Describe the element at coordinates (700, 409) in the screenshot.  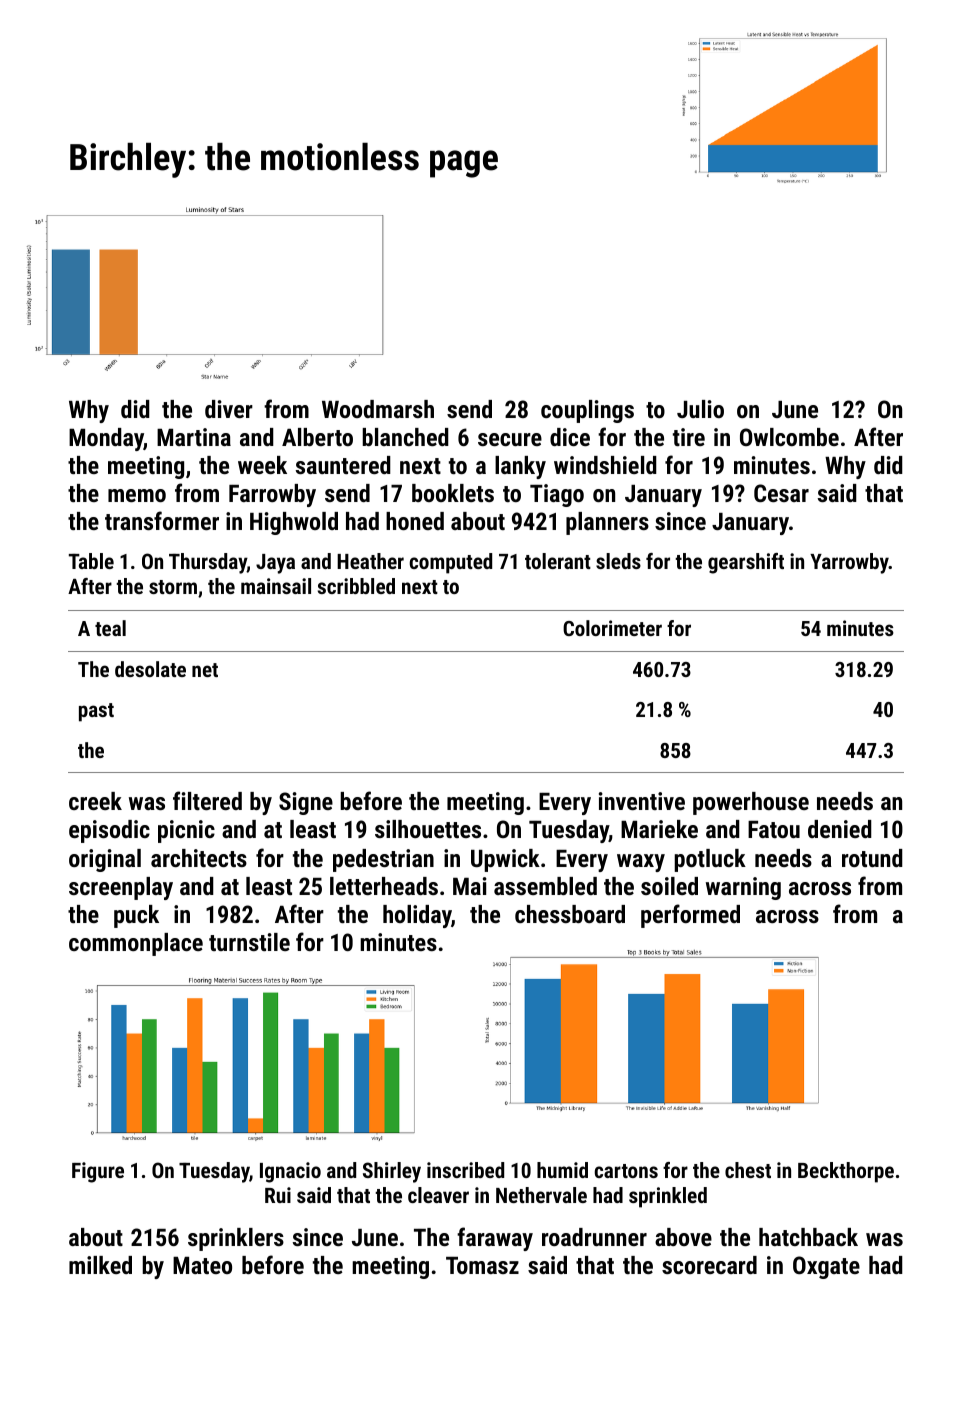
I see `Julio` at that location.
